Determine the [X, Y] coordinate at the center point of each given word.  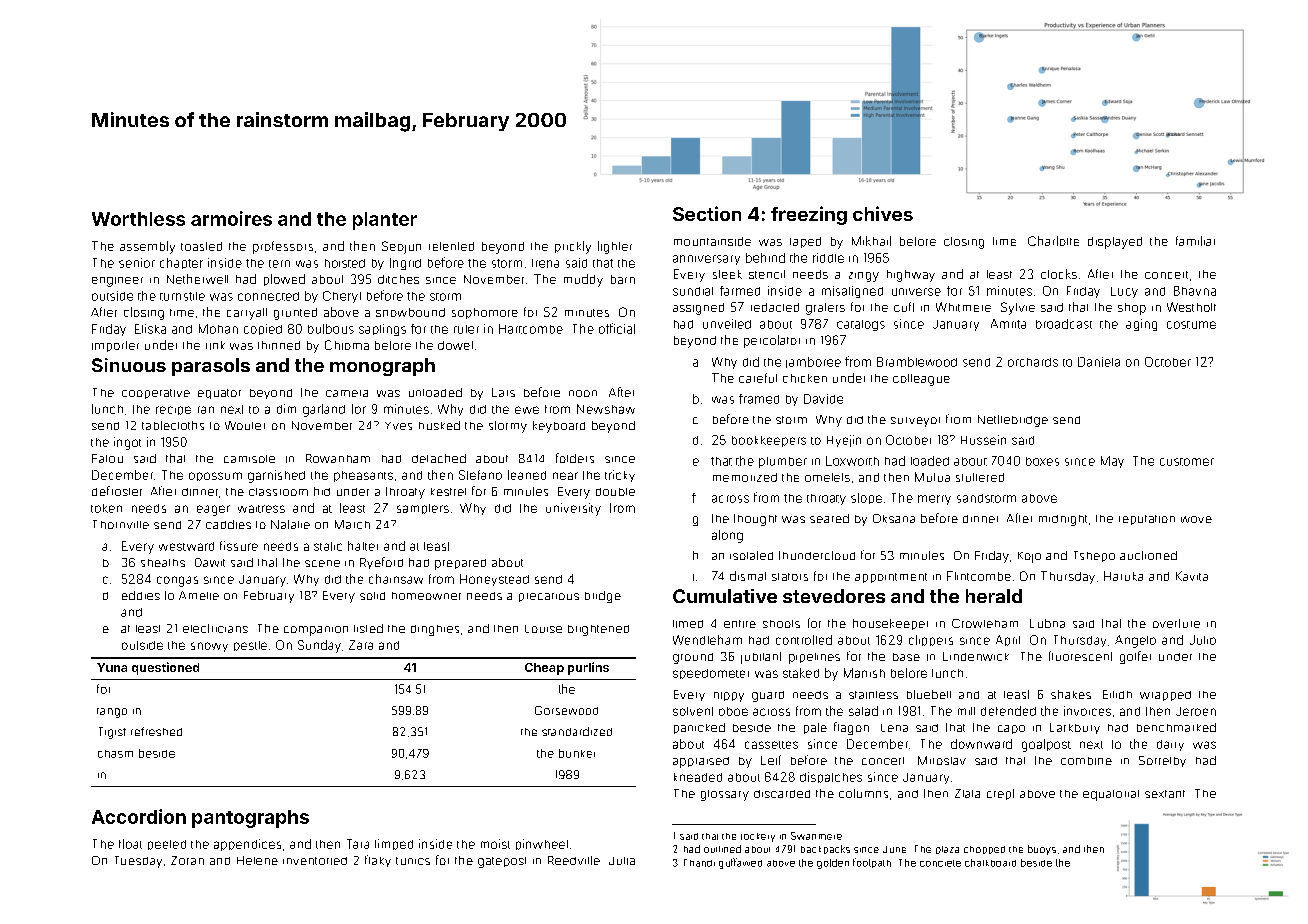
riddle [828, 258]
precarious [549, 597]
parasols [211, 367]
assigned [698, 309]
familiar [1195, 241]
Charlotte [1053, 241]
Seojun [401, 247]
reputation [1147, 520]
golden [833, 864]
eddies [141, 595]
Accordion [139, 816]
